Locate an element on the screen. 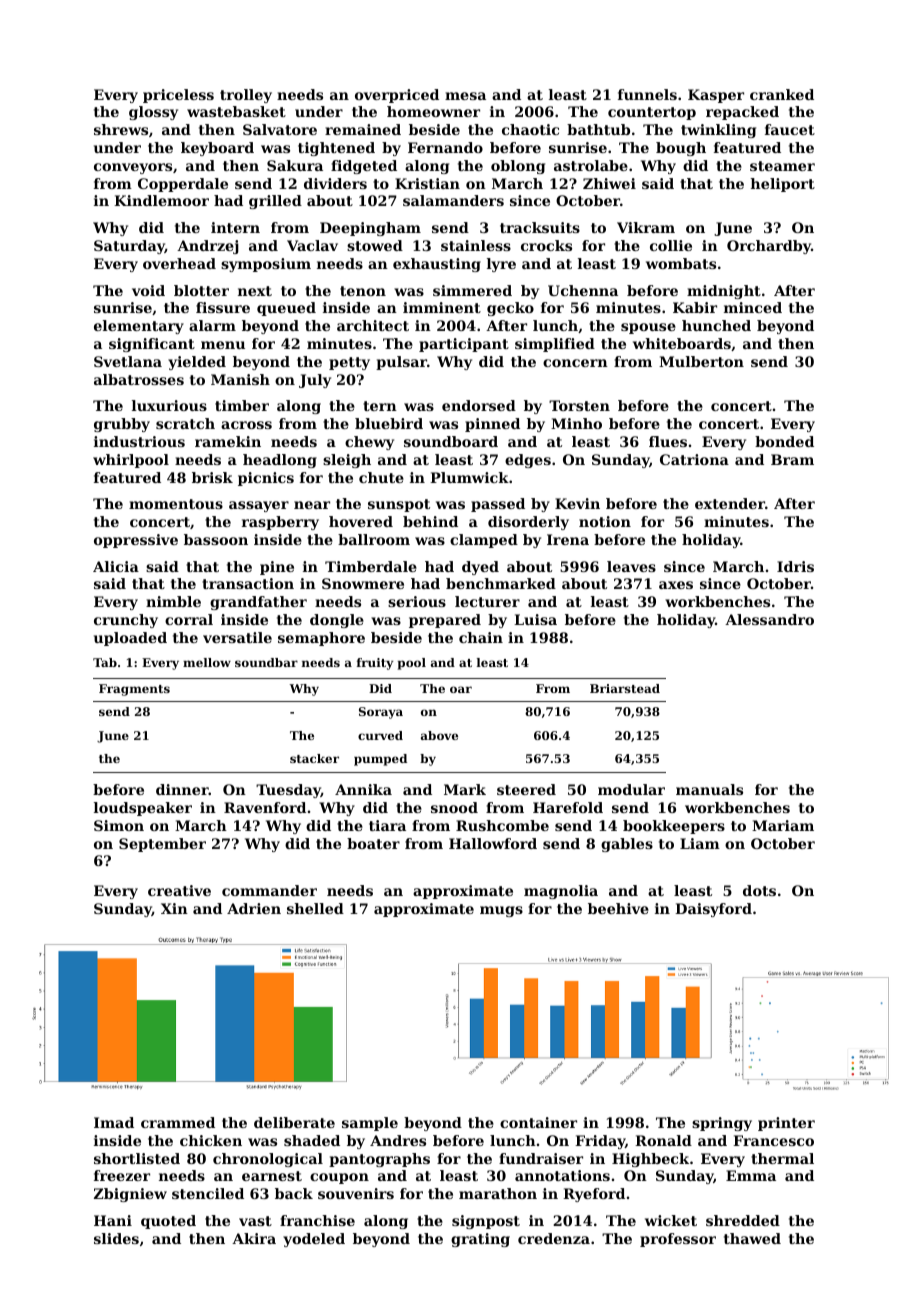  Xin is located at coordinates (174, 908).
